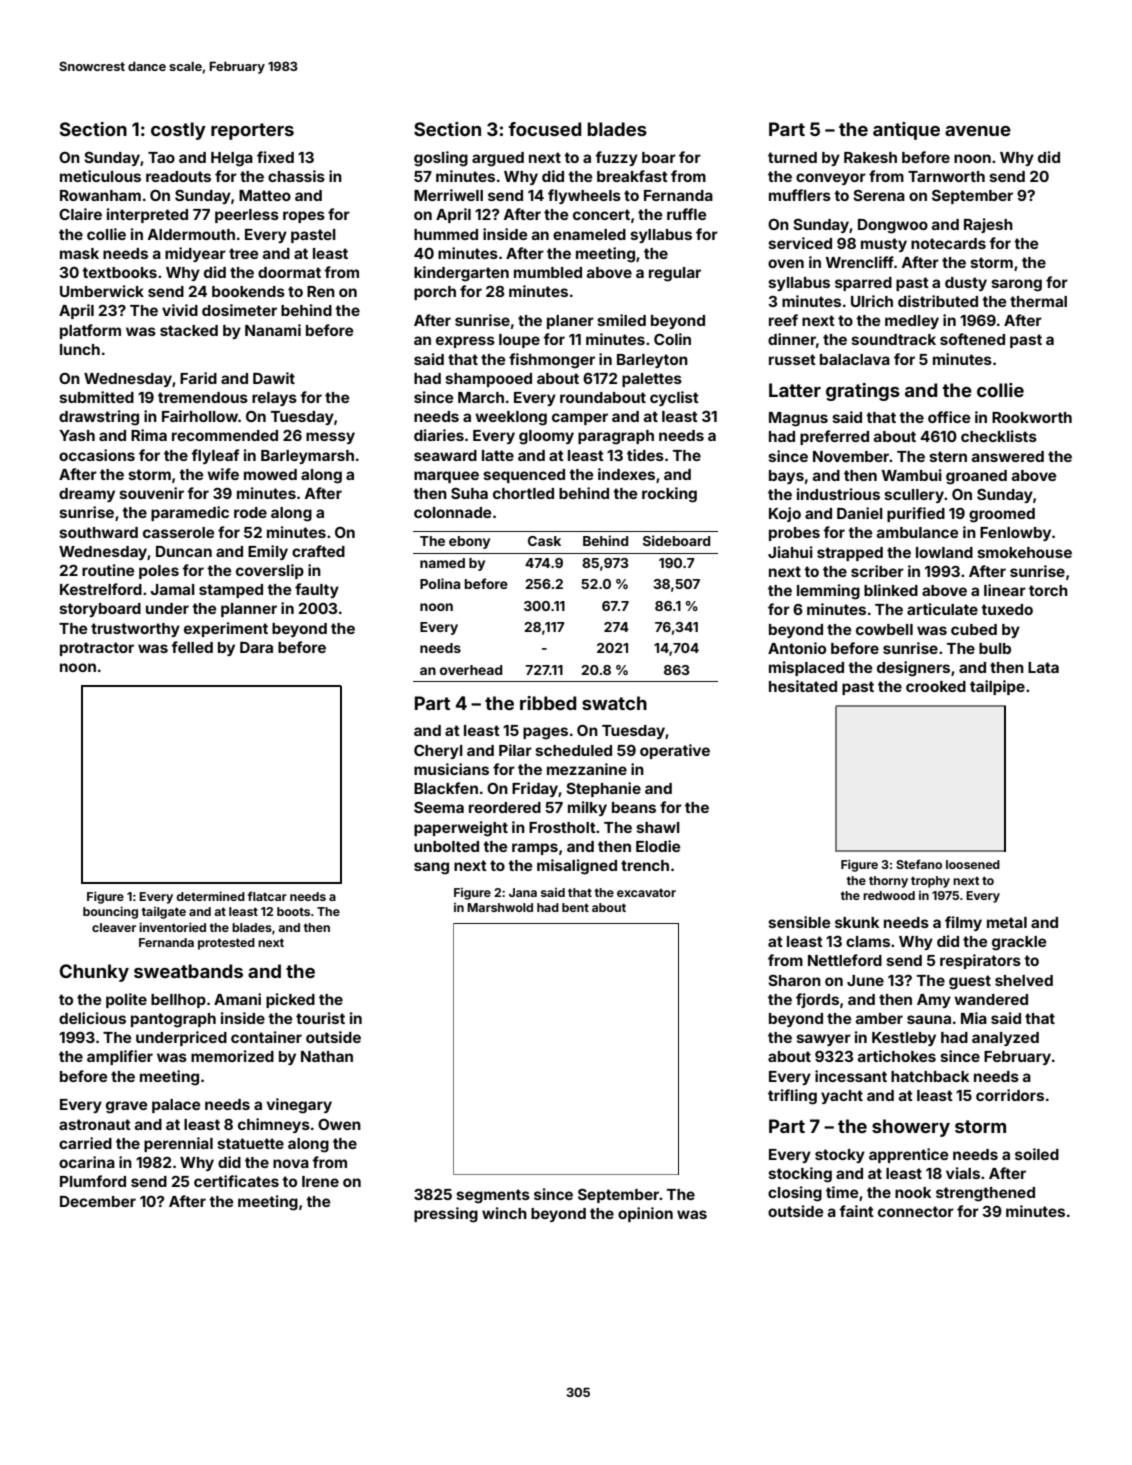 This image has height=1465, width=1132. I want to click on doormat, so click(289, 272).
